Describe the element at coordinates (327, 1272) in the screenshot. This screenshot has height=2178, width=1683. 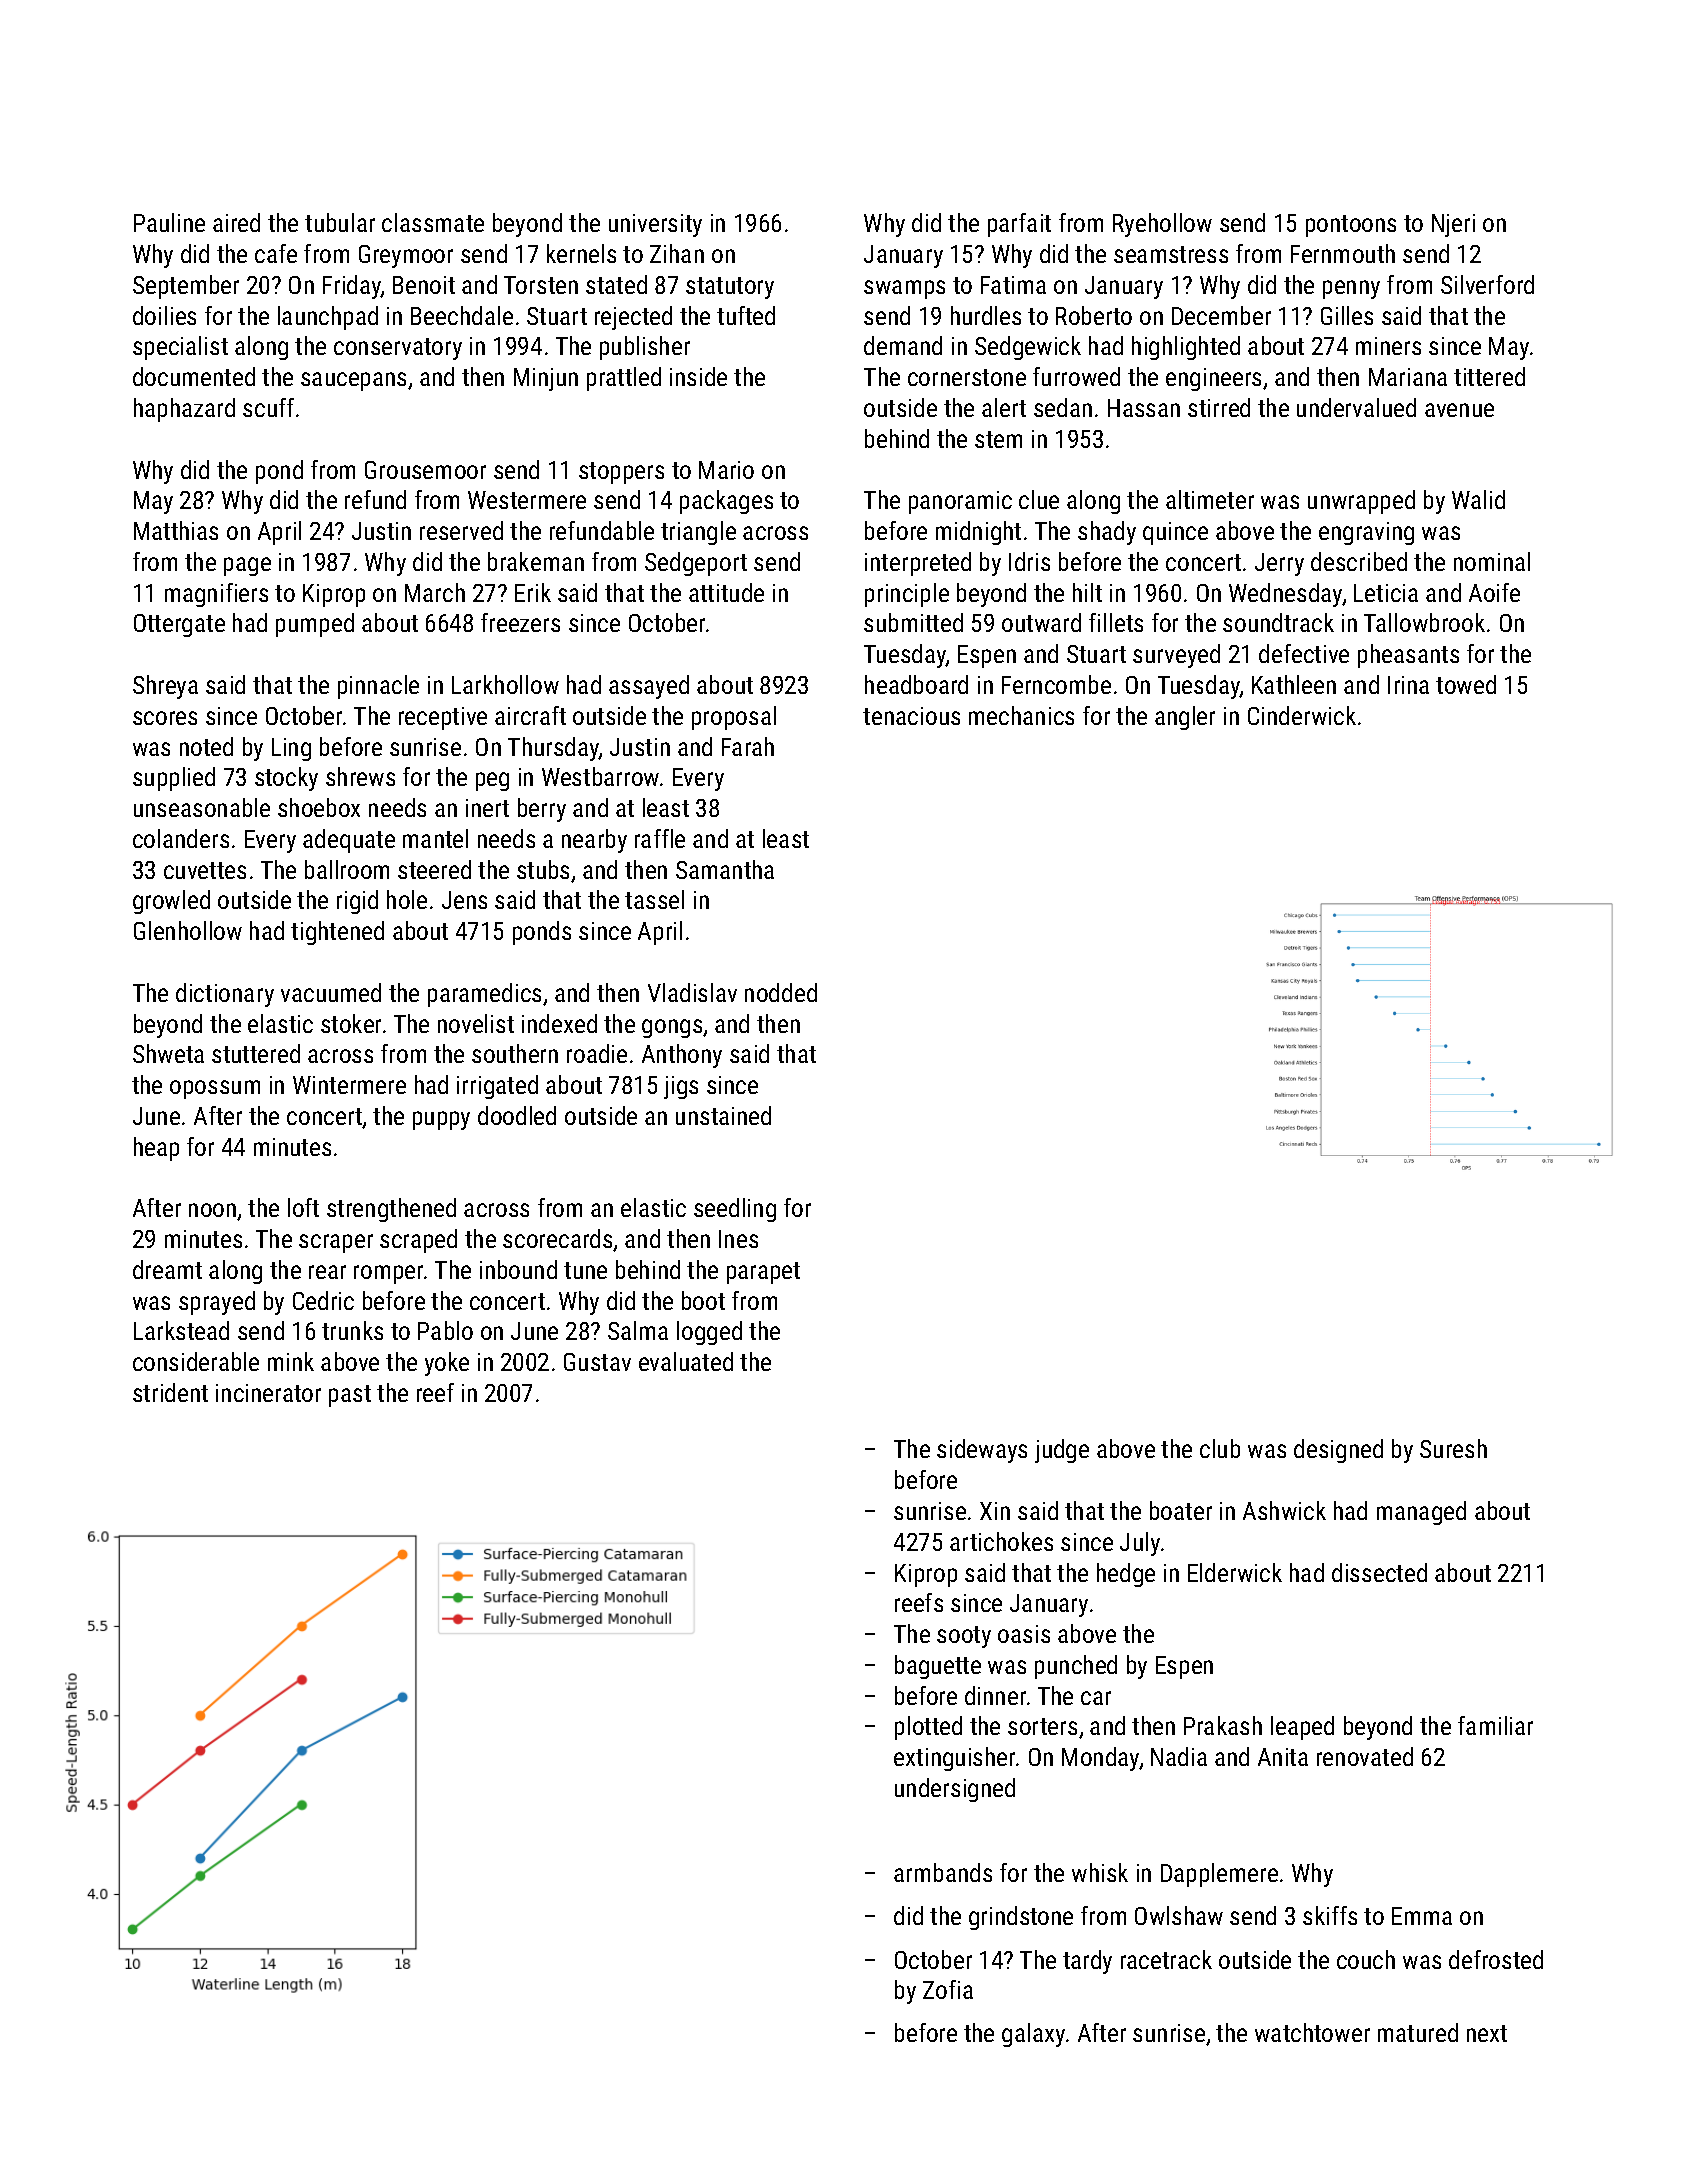
I see `rear` at that location.
